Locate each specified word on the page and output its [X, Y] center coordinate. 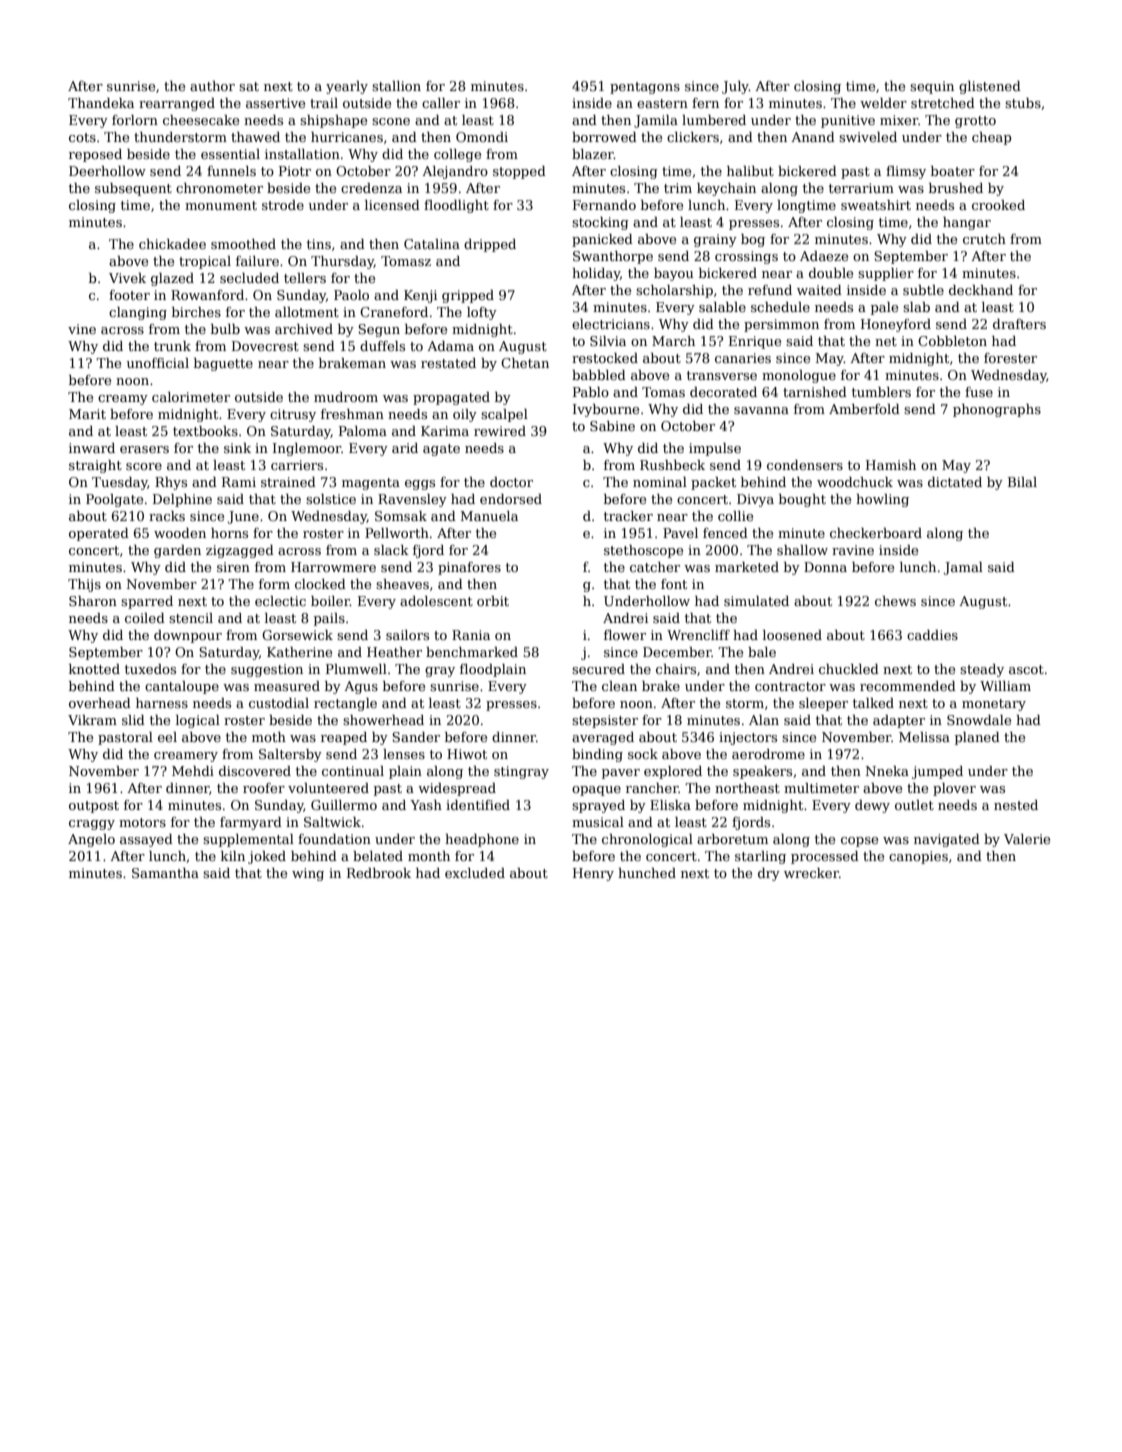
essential [230, 154]
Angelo [91, 840]
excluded [475, 873]
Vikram [92, 720]
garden [177, 551]
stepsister [605, 721]
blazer [593, 154]
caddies [932, 635]
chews [895, 601]
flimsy [906, 172]
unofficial [158, 363]
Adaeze [824, 256]
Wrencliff [698, 635]
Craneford [394, 312]
